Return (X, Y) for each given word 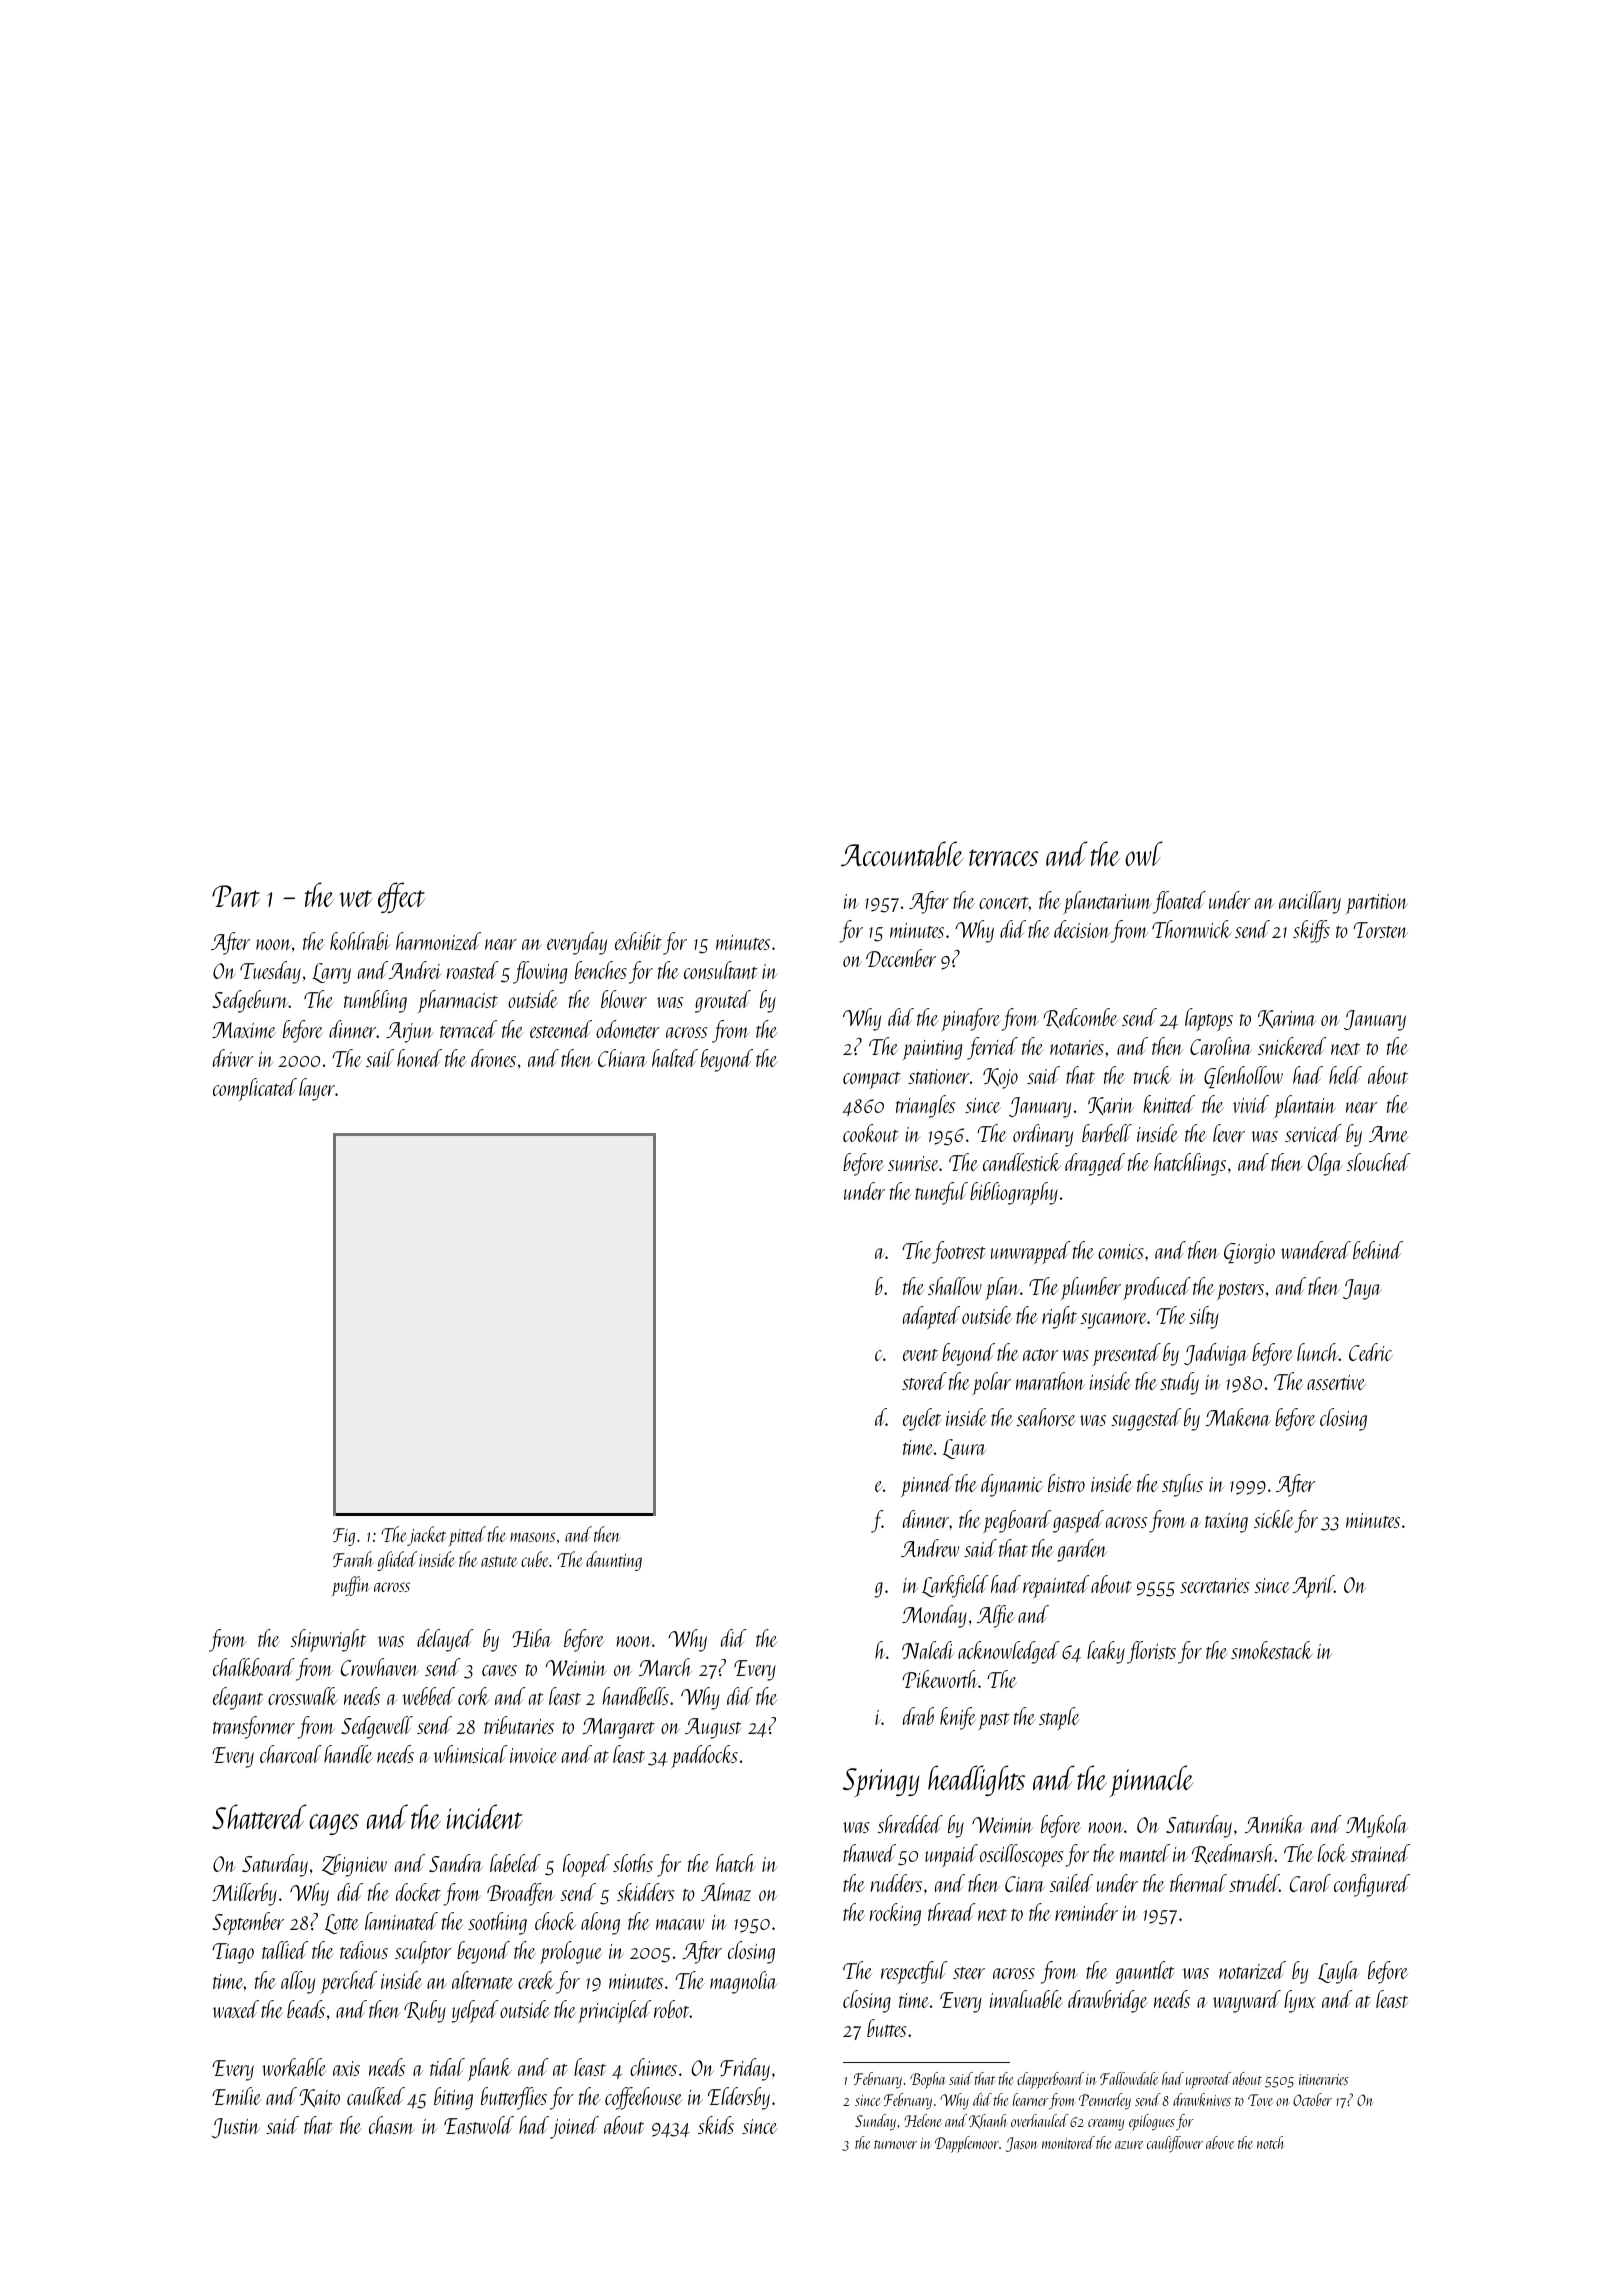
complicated (255, 1089)
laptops (1209, 1019)
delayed (445, 1640)
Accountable (902, 853)
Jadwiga (1216, 1354)
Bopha (927, 2080)
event (920, 1355)
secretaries (1215, 1585)
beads (306, 2009)
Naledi (928, 1650)
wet (356, 898)
